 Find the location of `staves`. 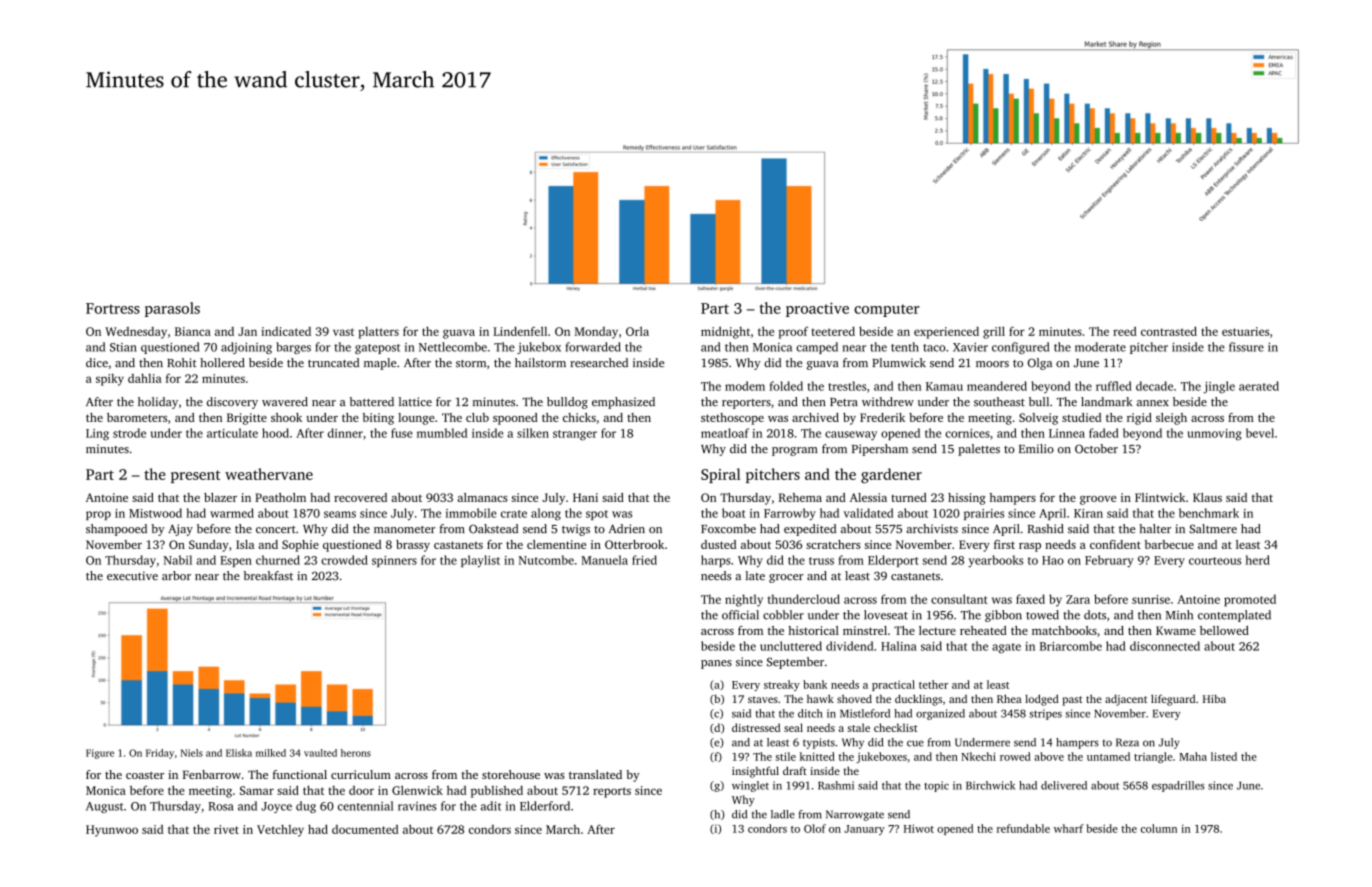

staves is located at coordinates (763, 699).
